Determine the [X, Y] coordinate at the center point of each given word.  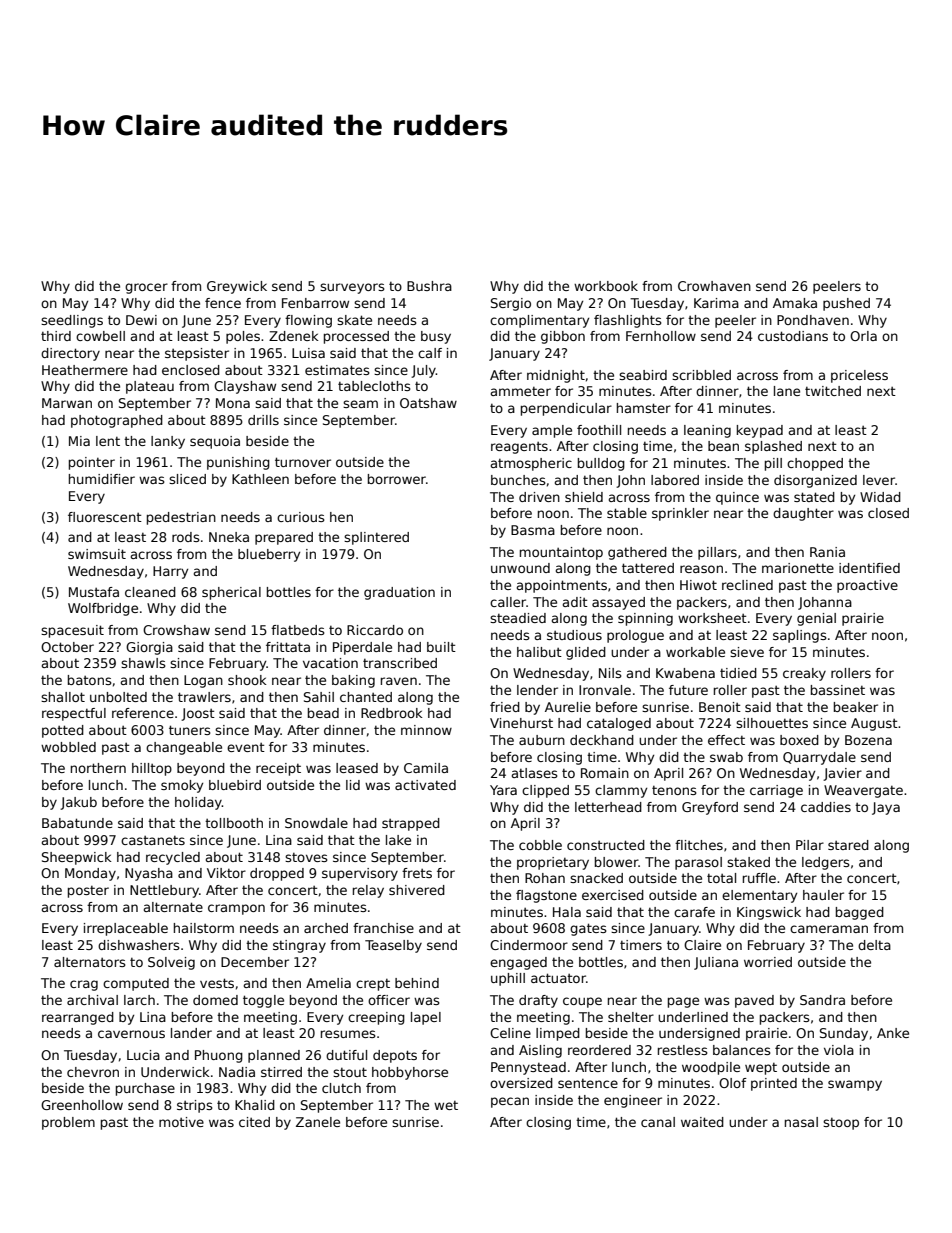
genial [816, 619]
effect [726, 740]
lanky [168, 442]
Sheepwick [77, 858]
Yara [503, 790]
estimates [337, 370]
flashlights [628, 321]
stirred [281, 1072]
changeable [184, 748]
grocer [146, 288]
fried [505, 707]
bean [723, 446]
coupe [582, 1002]
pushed [846, 304]
